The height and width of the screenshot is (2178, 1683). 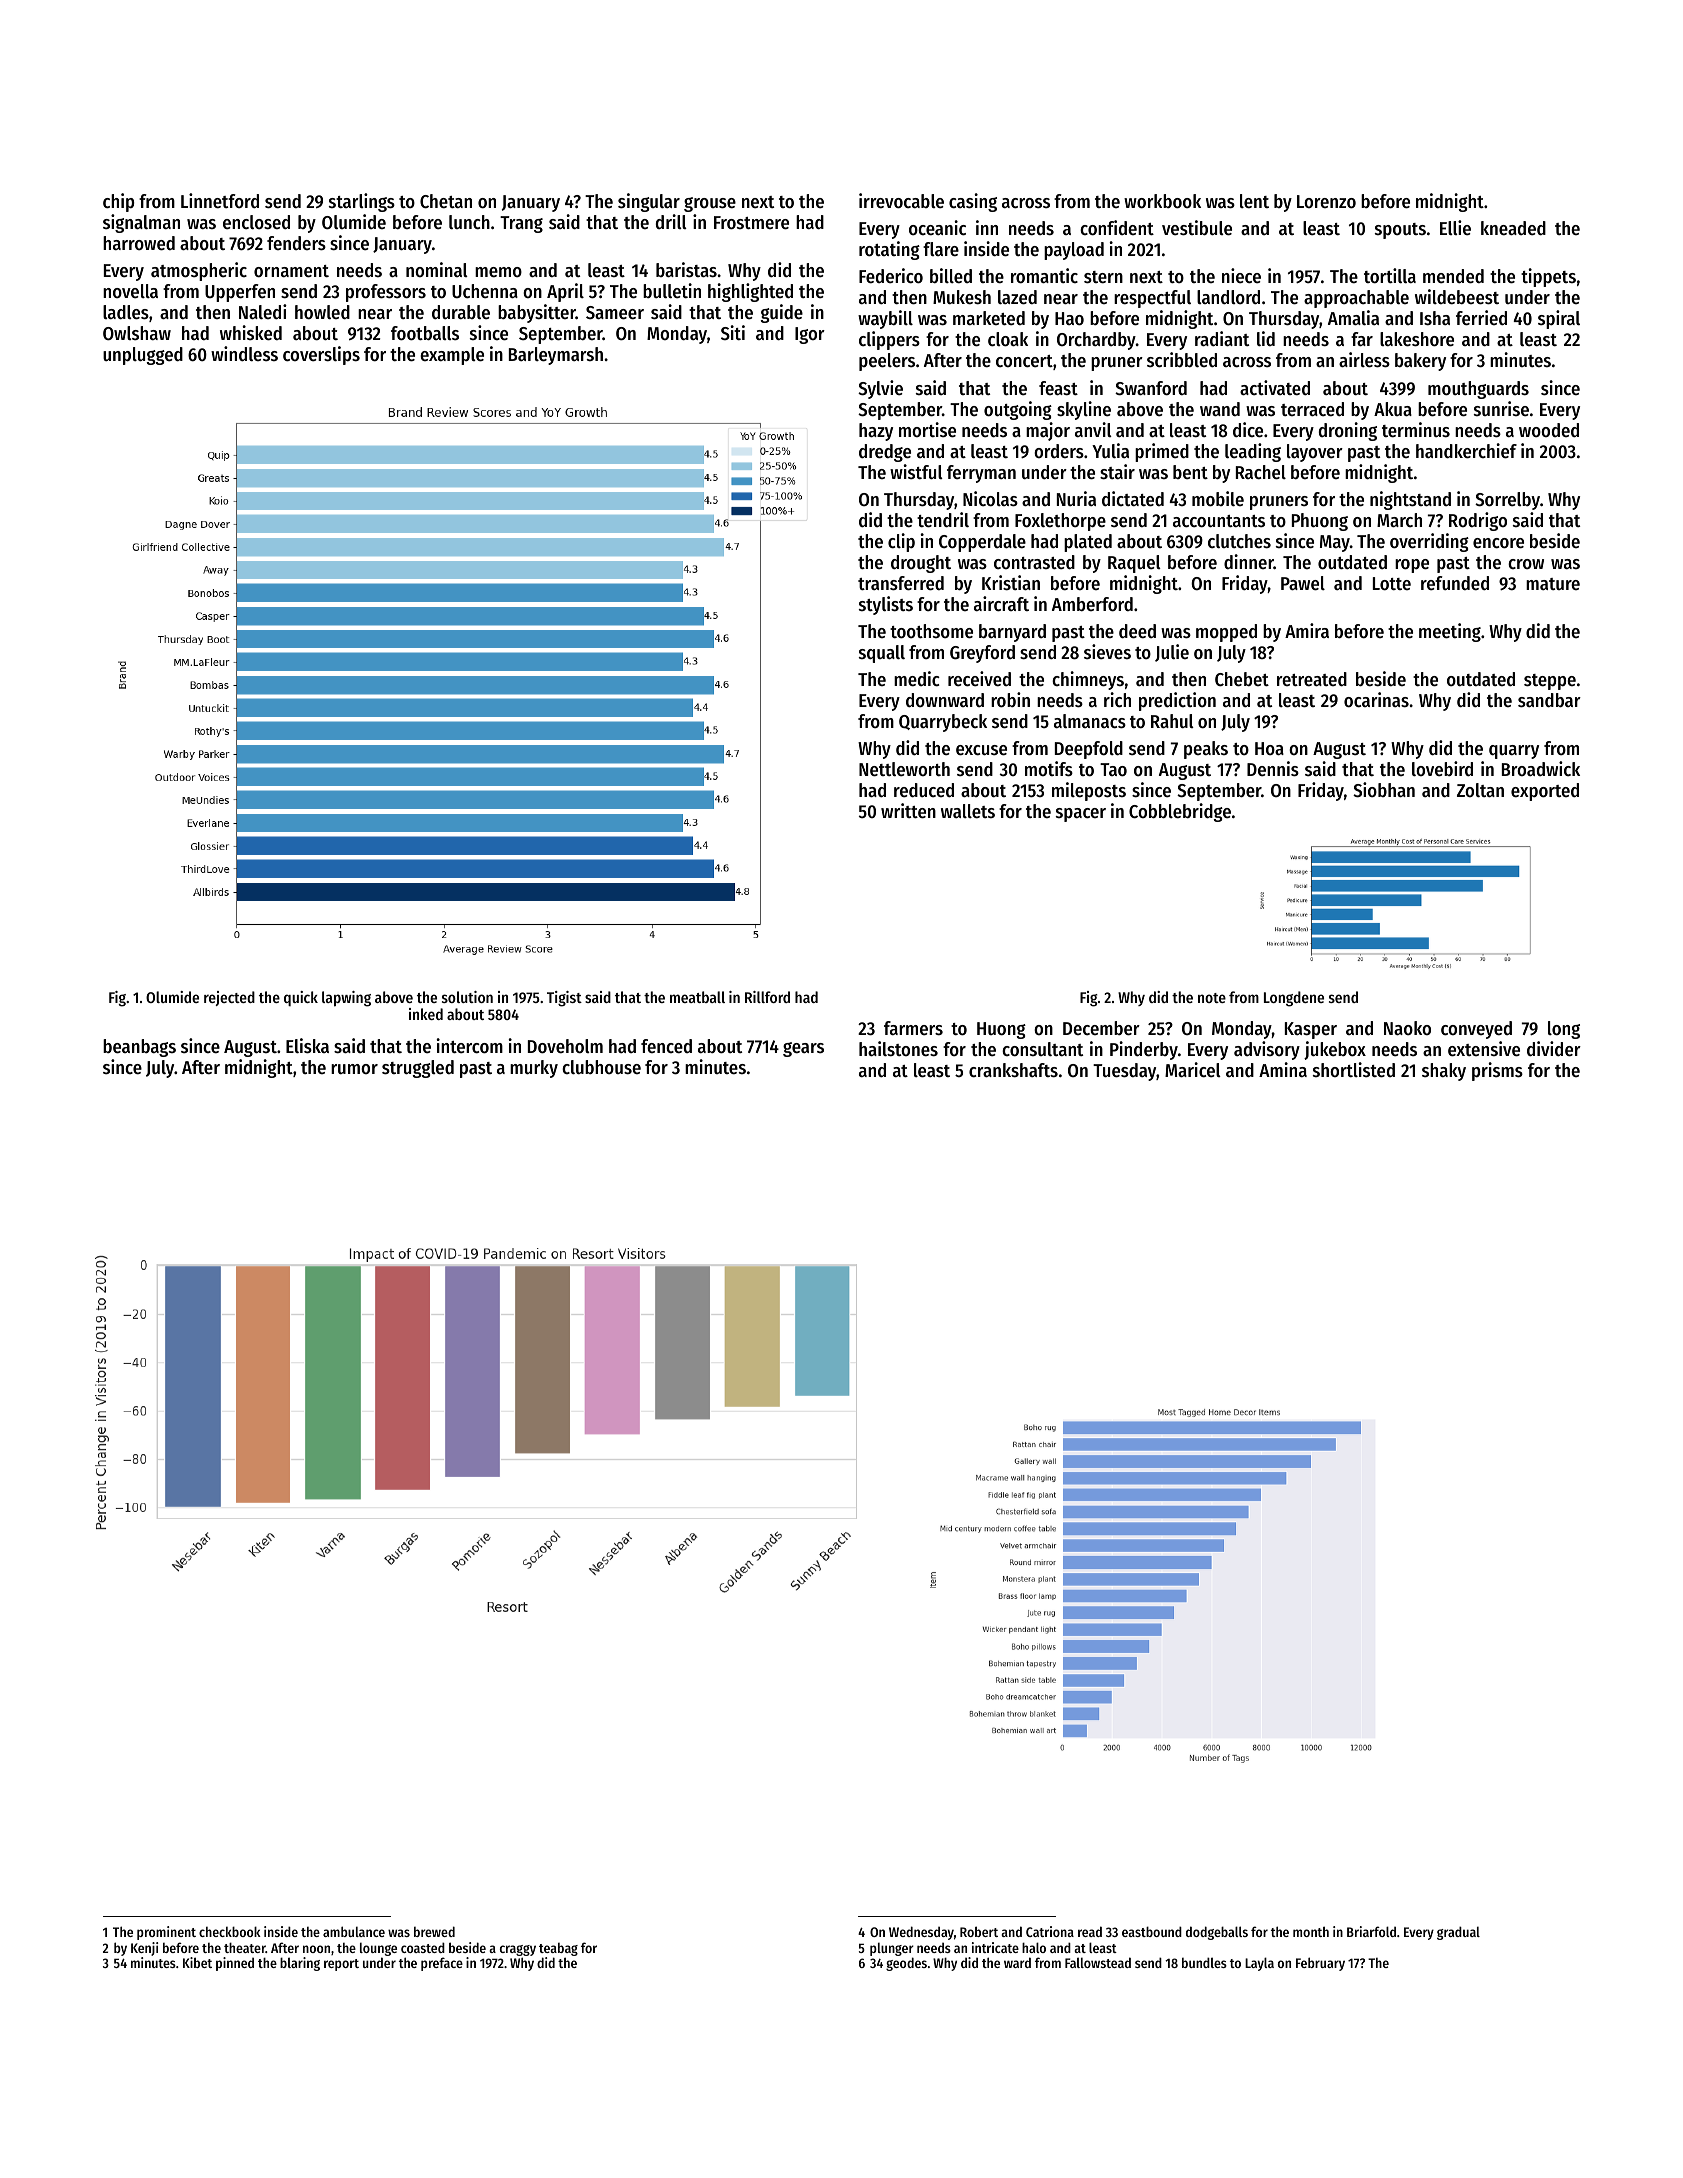 What do you see at coordinates (1513, 228) in the screenshot?
I see `kneaded` at bounding box center [1513, 228].
